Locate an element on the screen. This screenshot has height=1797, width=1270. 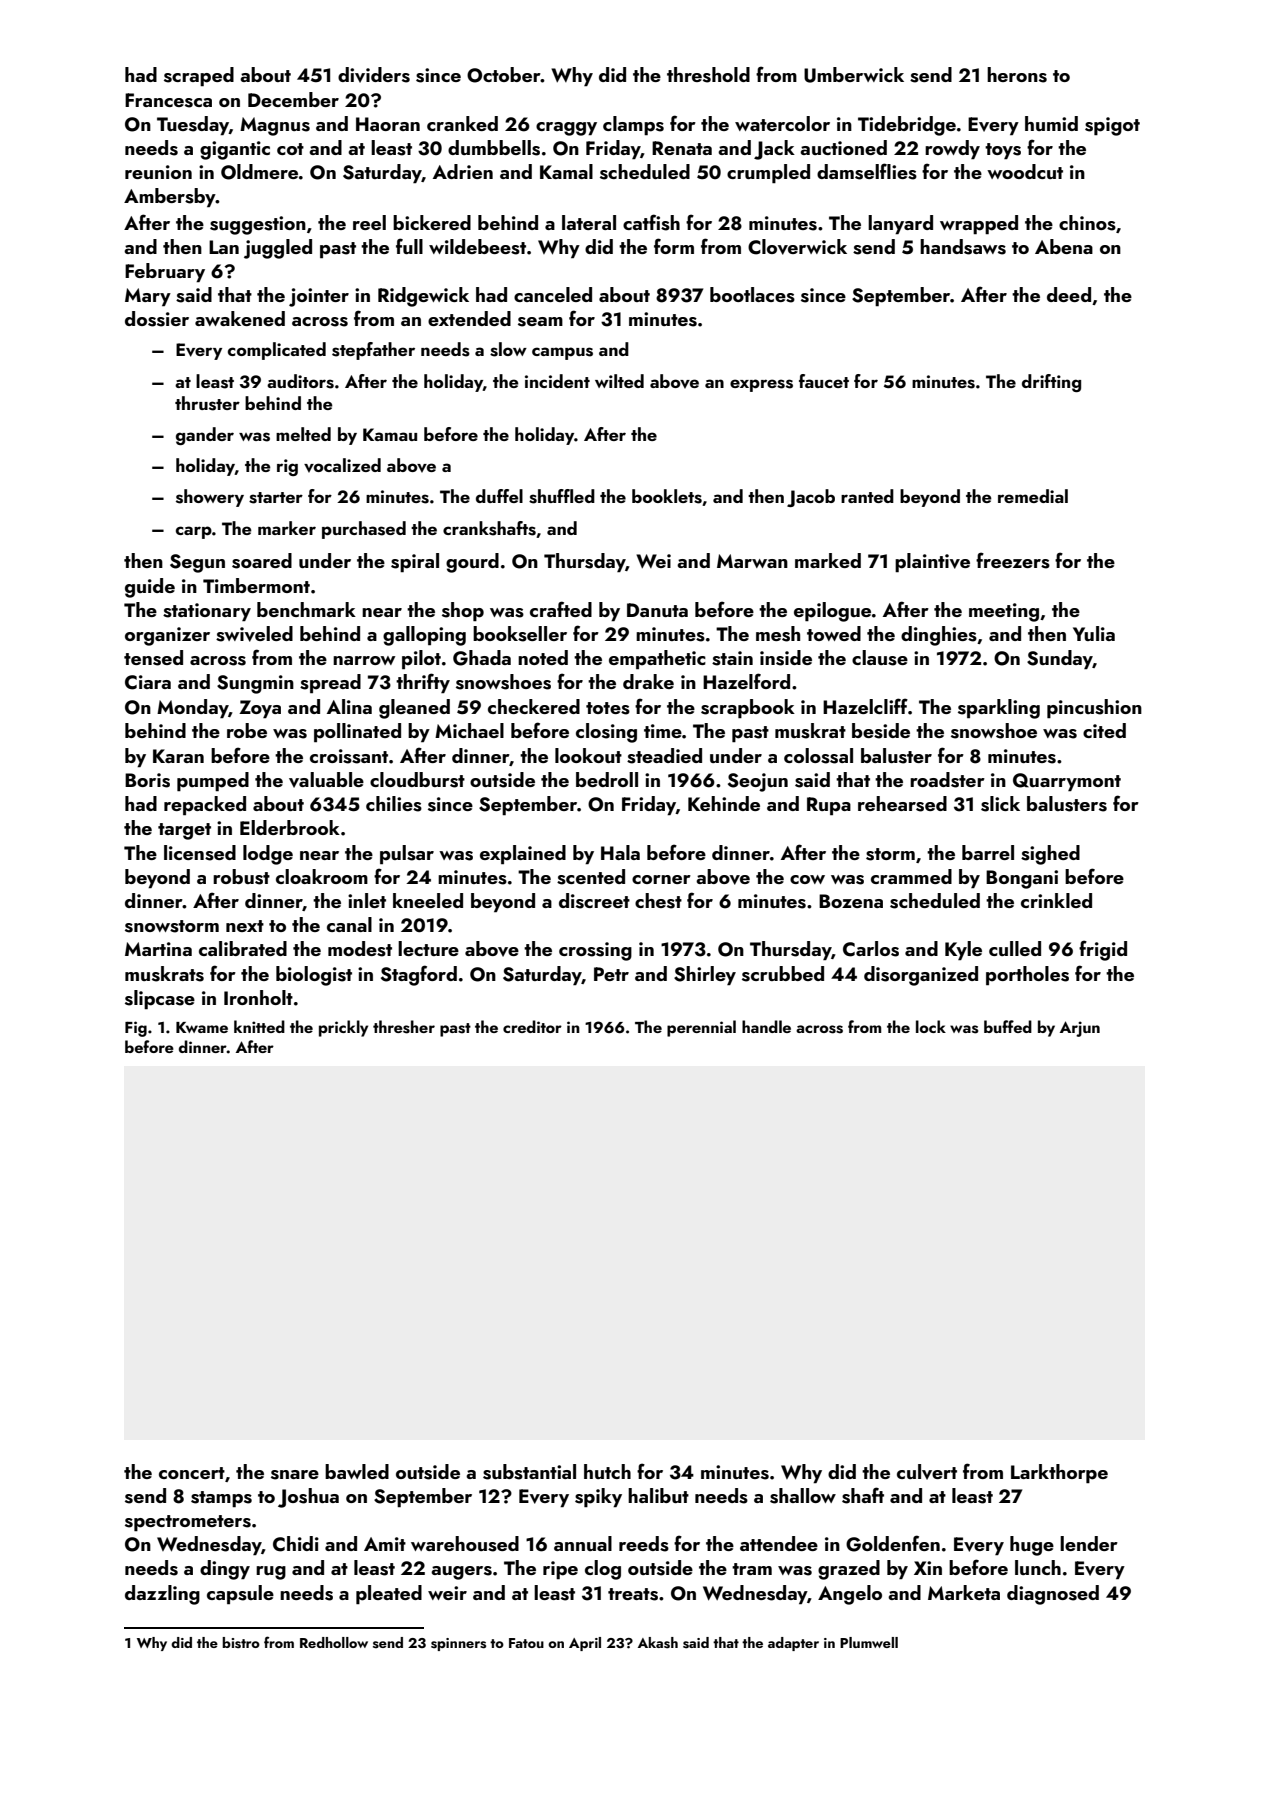
bistro is located at coordinates (241, 1643).
